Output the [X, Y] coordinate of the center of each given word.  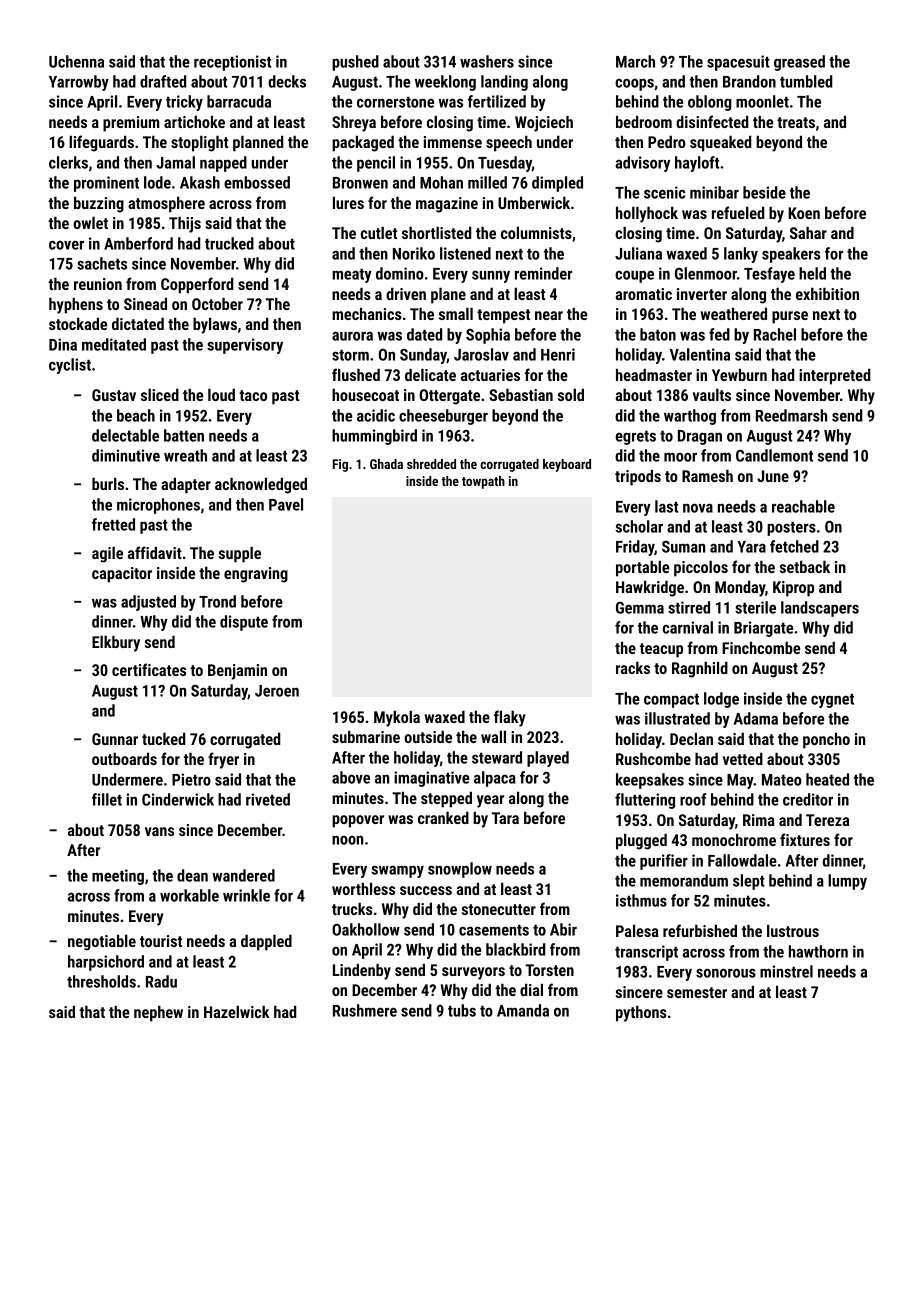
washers [487, 61]
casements [494, 930]
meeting [118, 877]
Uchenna [76, 61]
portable [642, 569]
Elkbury [116, 644]
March [635, 61]
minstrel [786, 971]
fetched [794, 546]
